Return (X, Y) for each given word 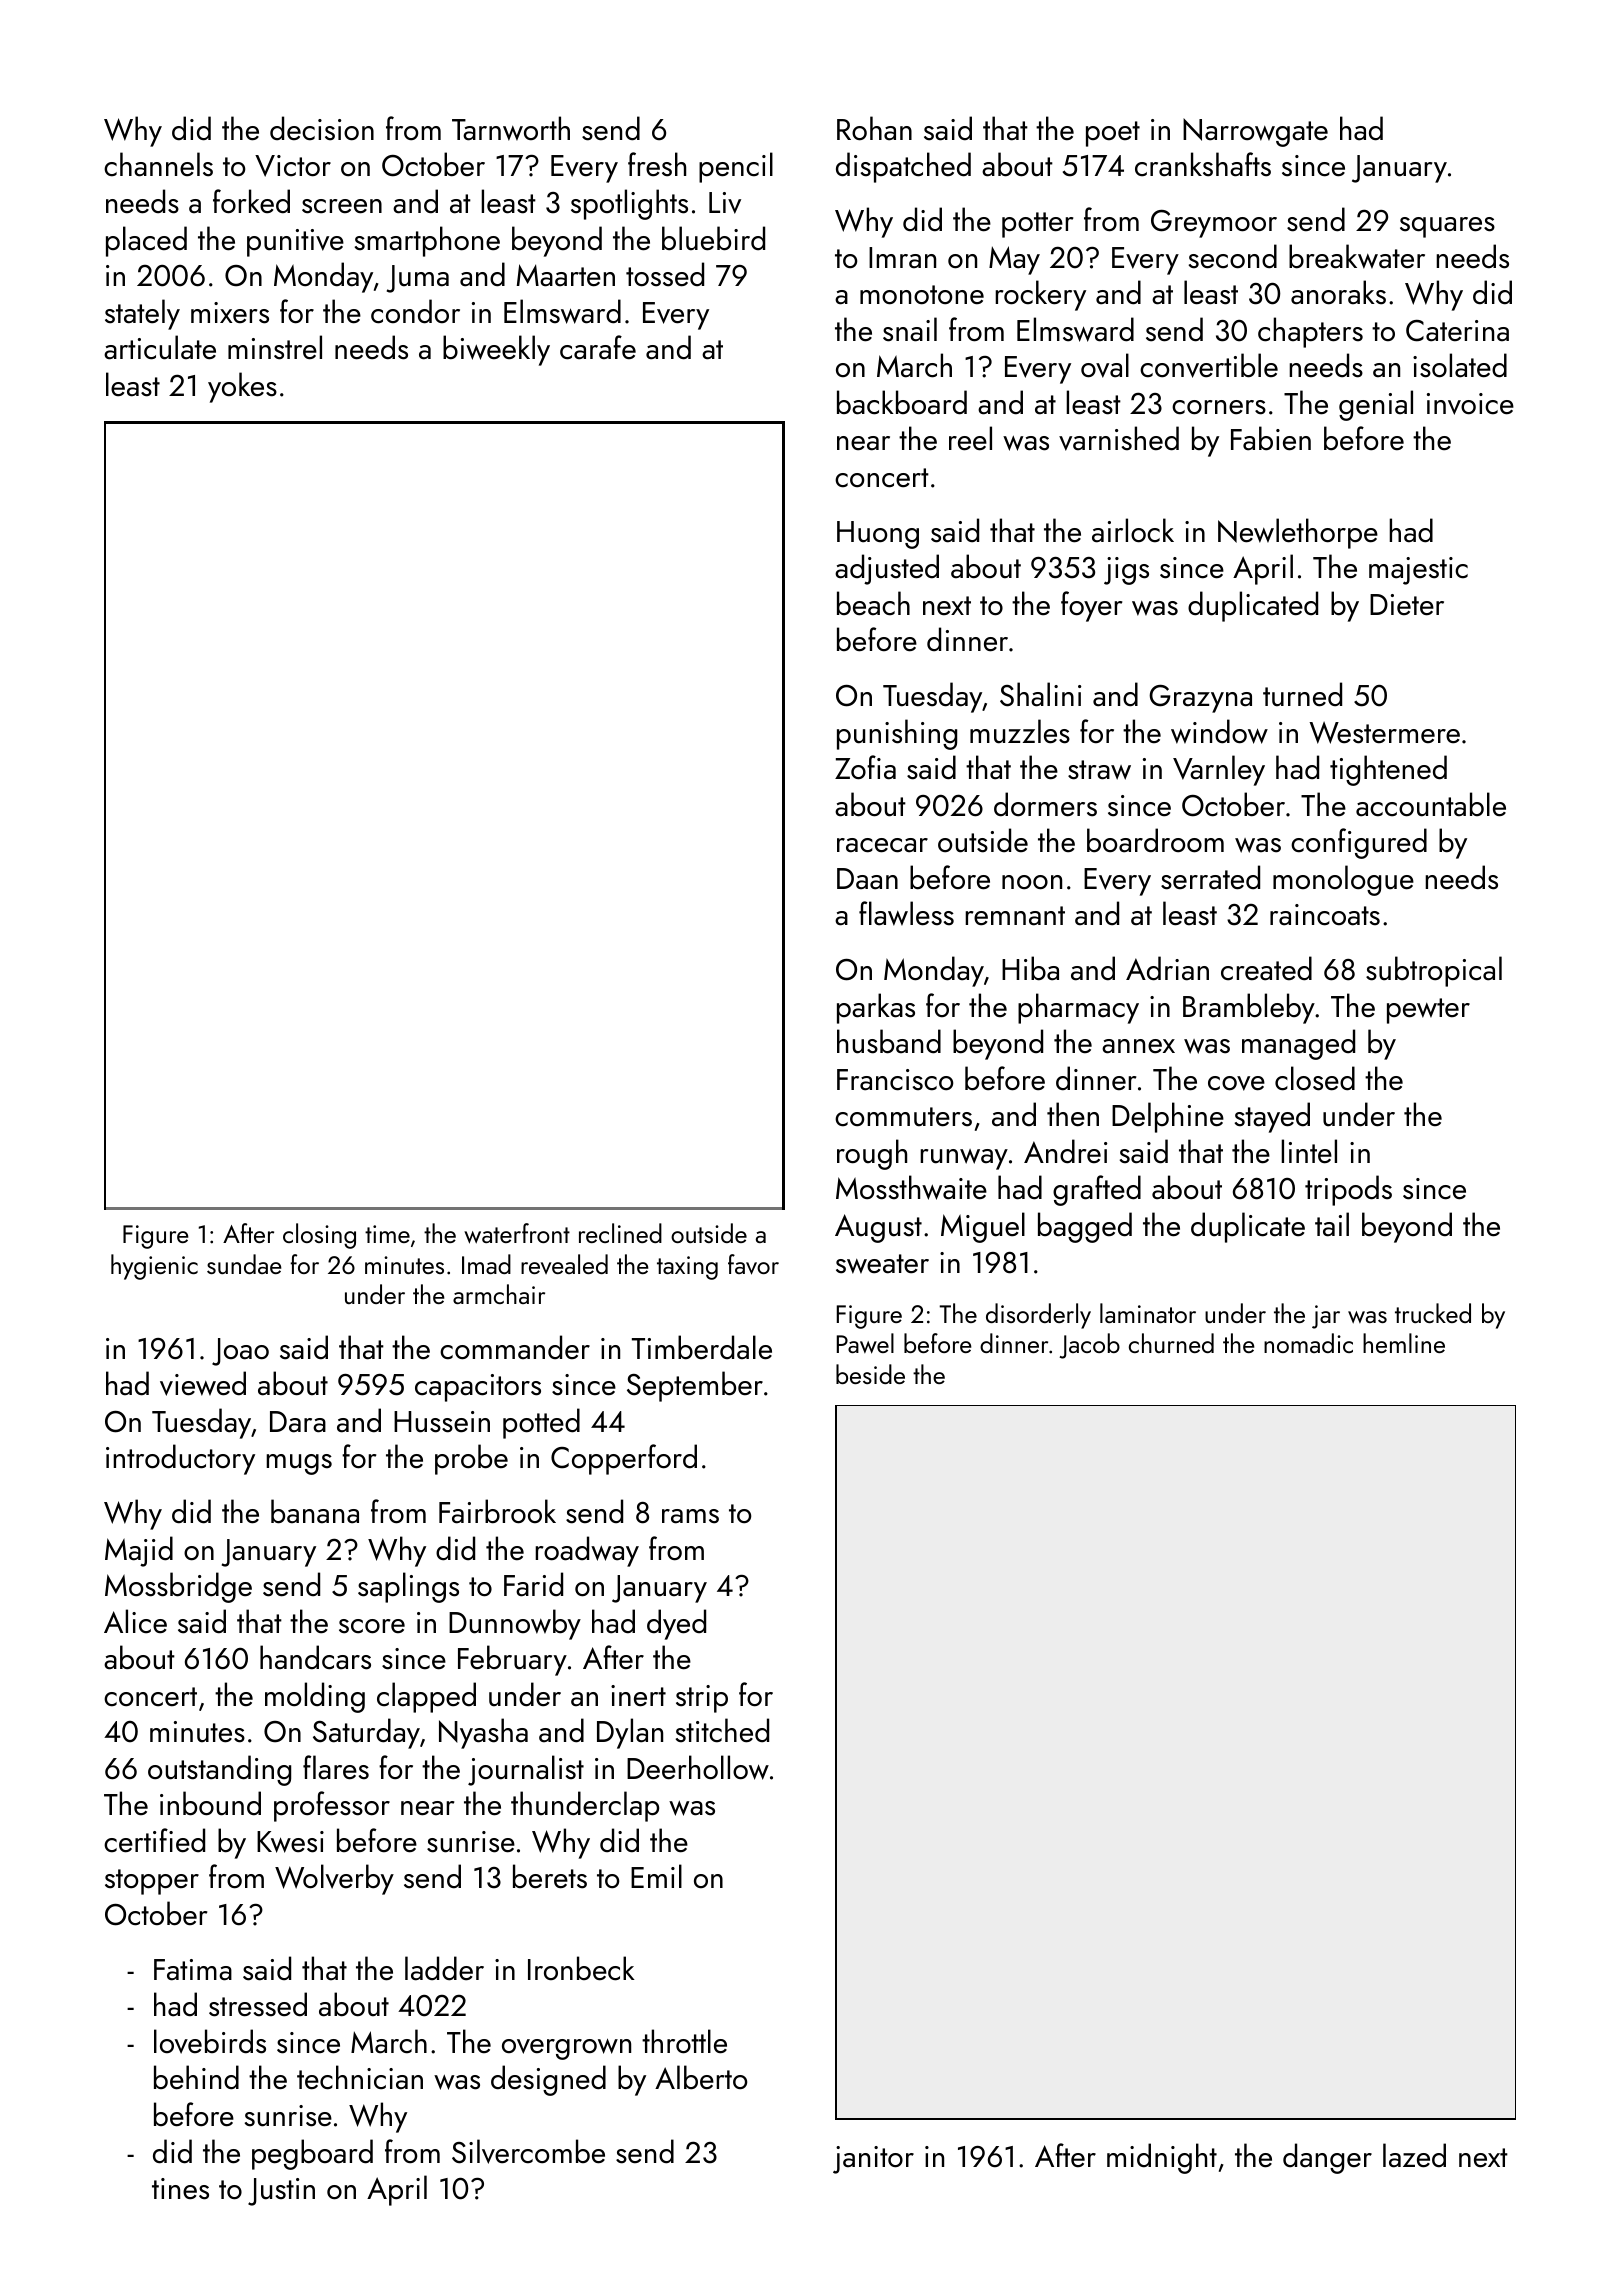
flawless (906, 913)
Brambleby (1249, 1008)
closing (319, 1236)
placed (146, 241)
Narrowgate (1255, 132)
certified (154, 1840)
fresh (657, 164)
